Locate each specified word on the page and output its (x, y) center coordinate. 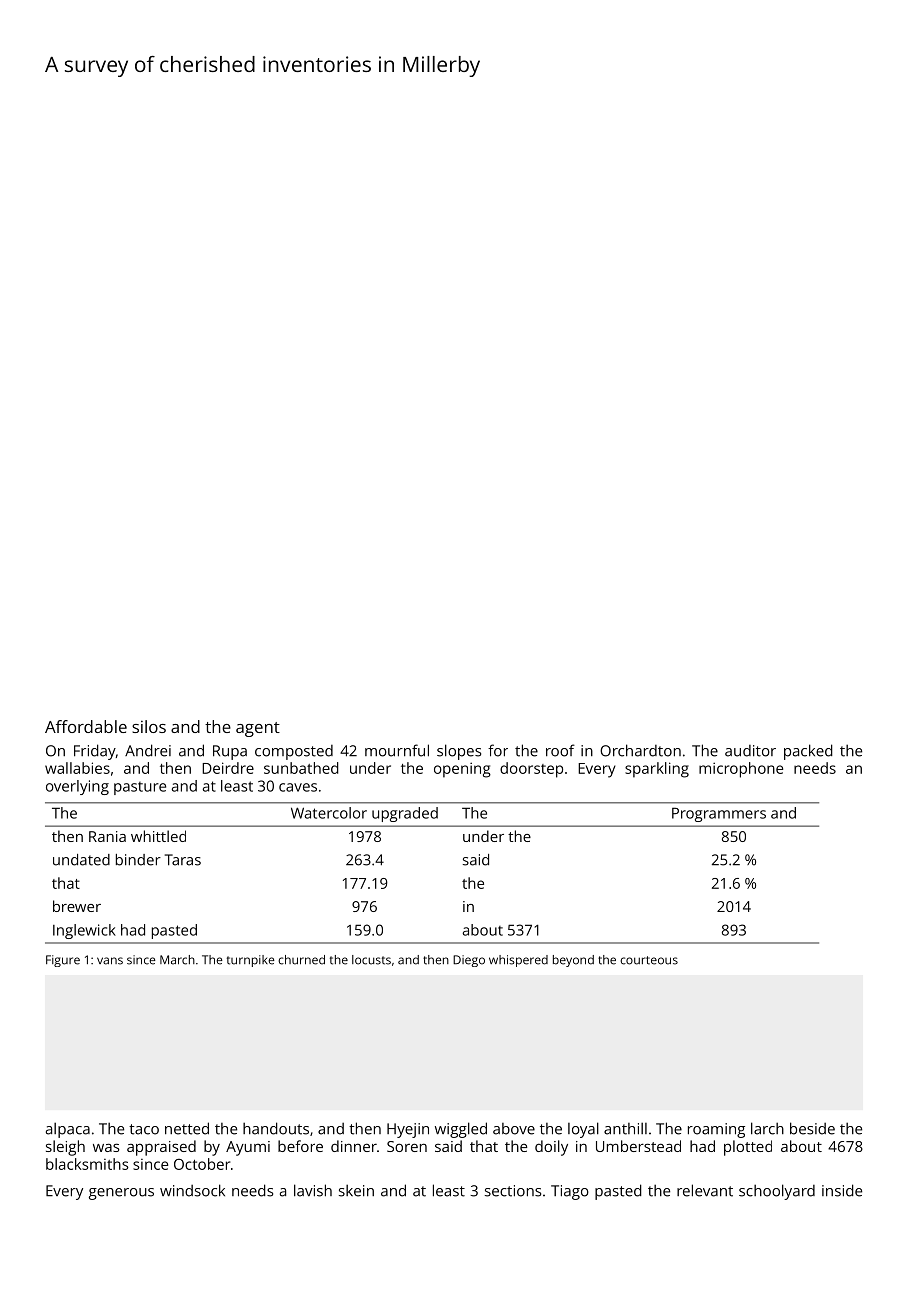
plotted (748, 1148)
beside (812, 1128)
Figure (63, 961)
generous (121, 1194)
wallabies (77, 768)
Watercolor (329, 813)
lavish (313, 1190)
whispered (518, 961)
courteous (649, 960)
